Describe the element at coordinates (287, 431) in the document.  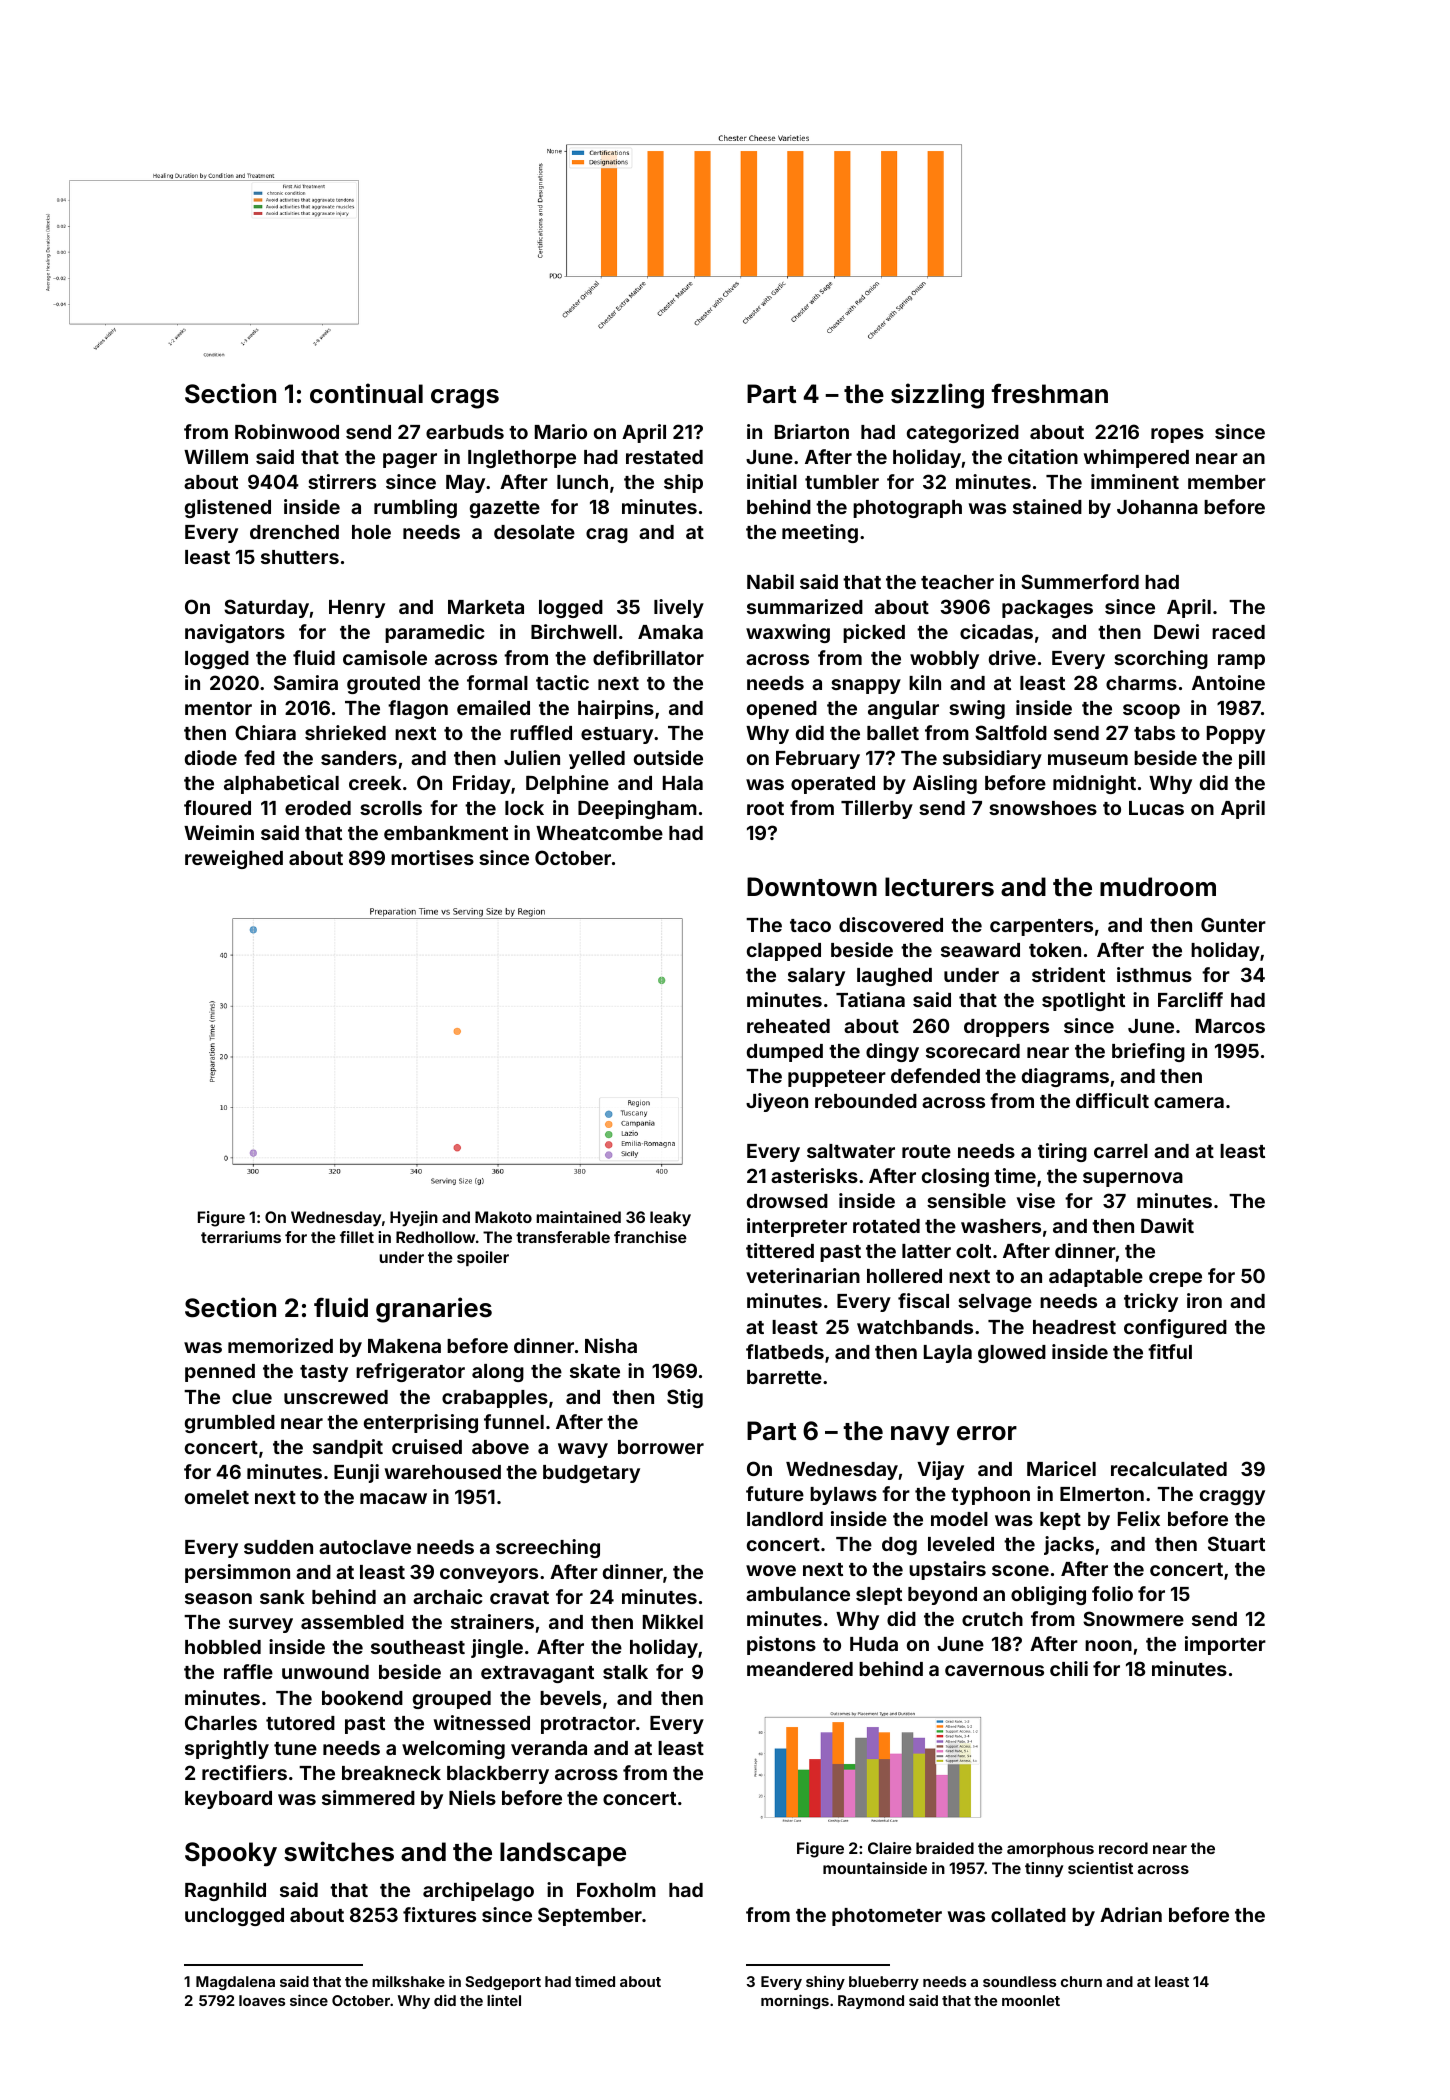
I see `Robinwood` at that location.
